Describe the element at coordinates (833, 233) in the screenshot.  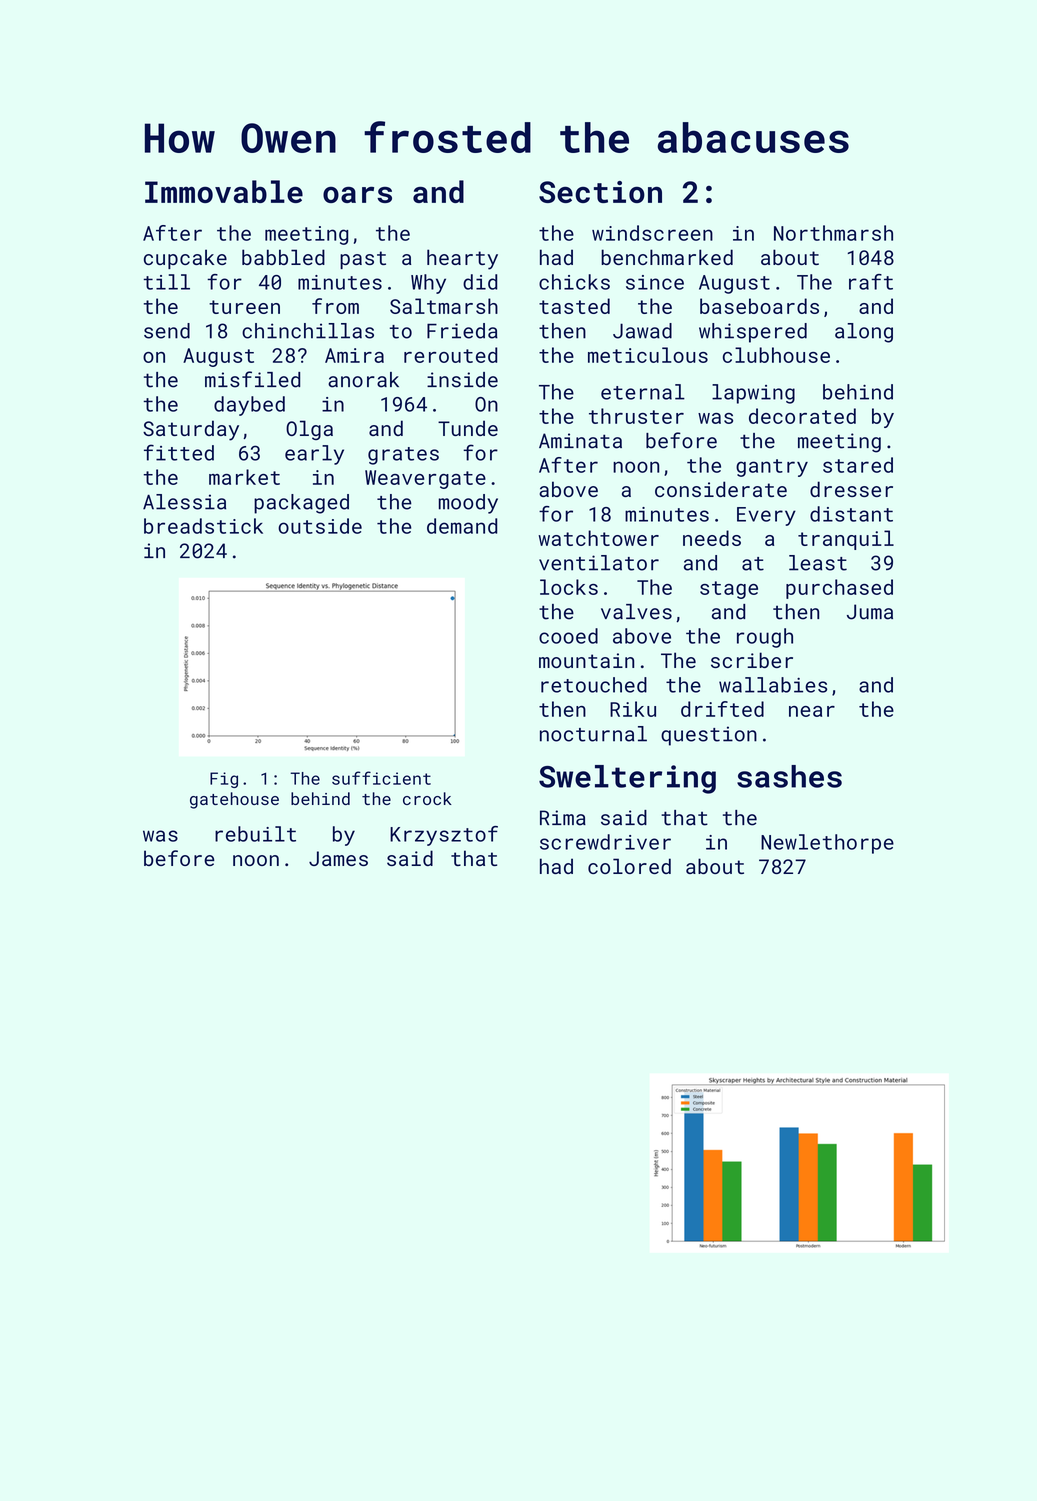
I see `Northmarsh` at that location.
